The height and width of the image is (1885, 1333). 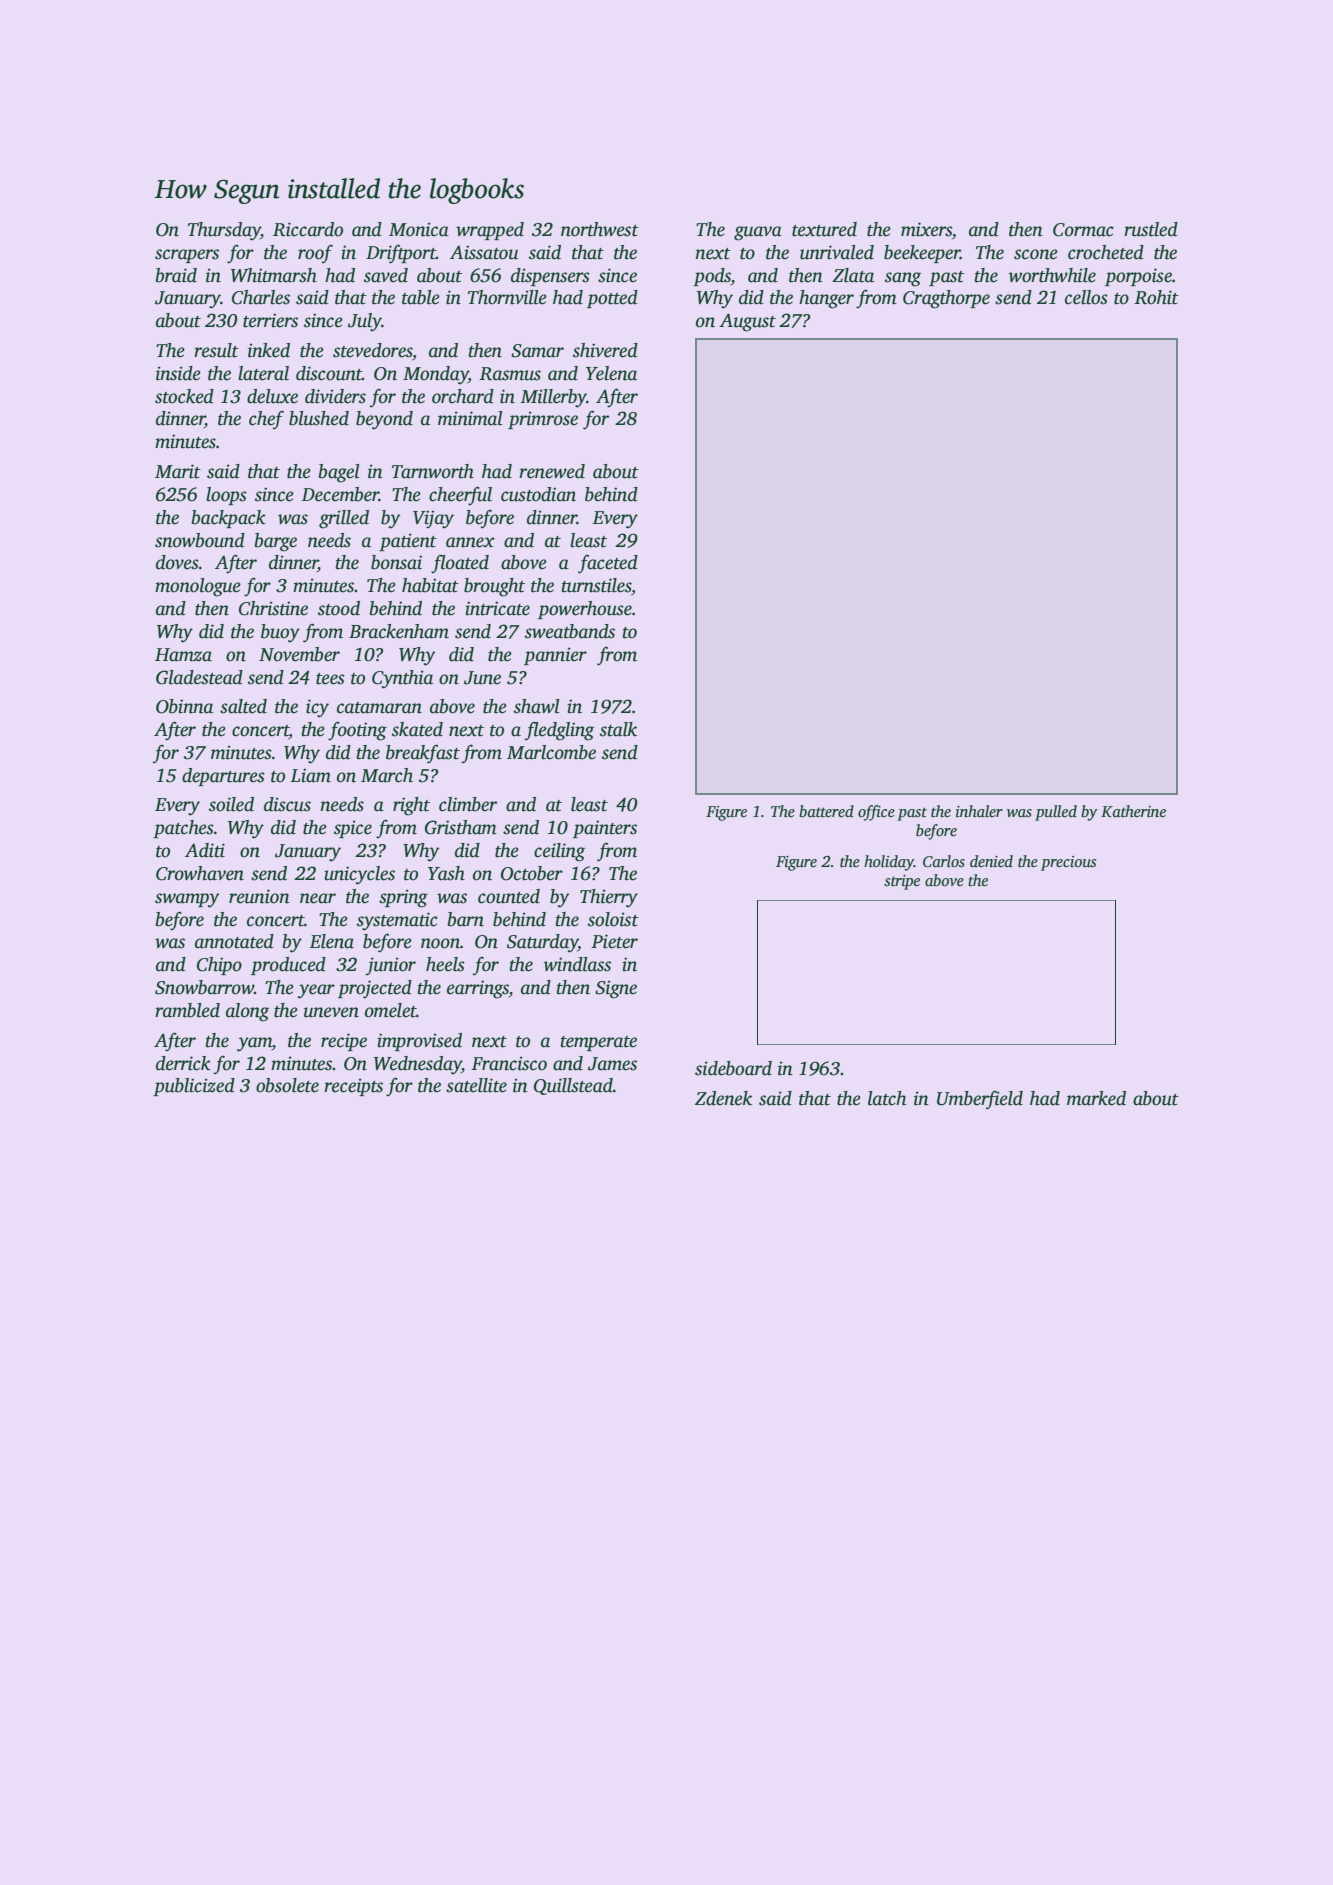 What do you see at coordinates (902, 882) in the image?
I see `stripe` at bounding box center [902, 882].
